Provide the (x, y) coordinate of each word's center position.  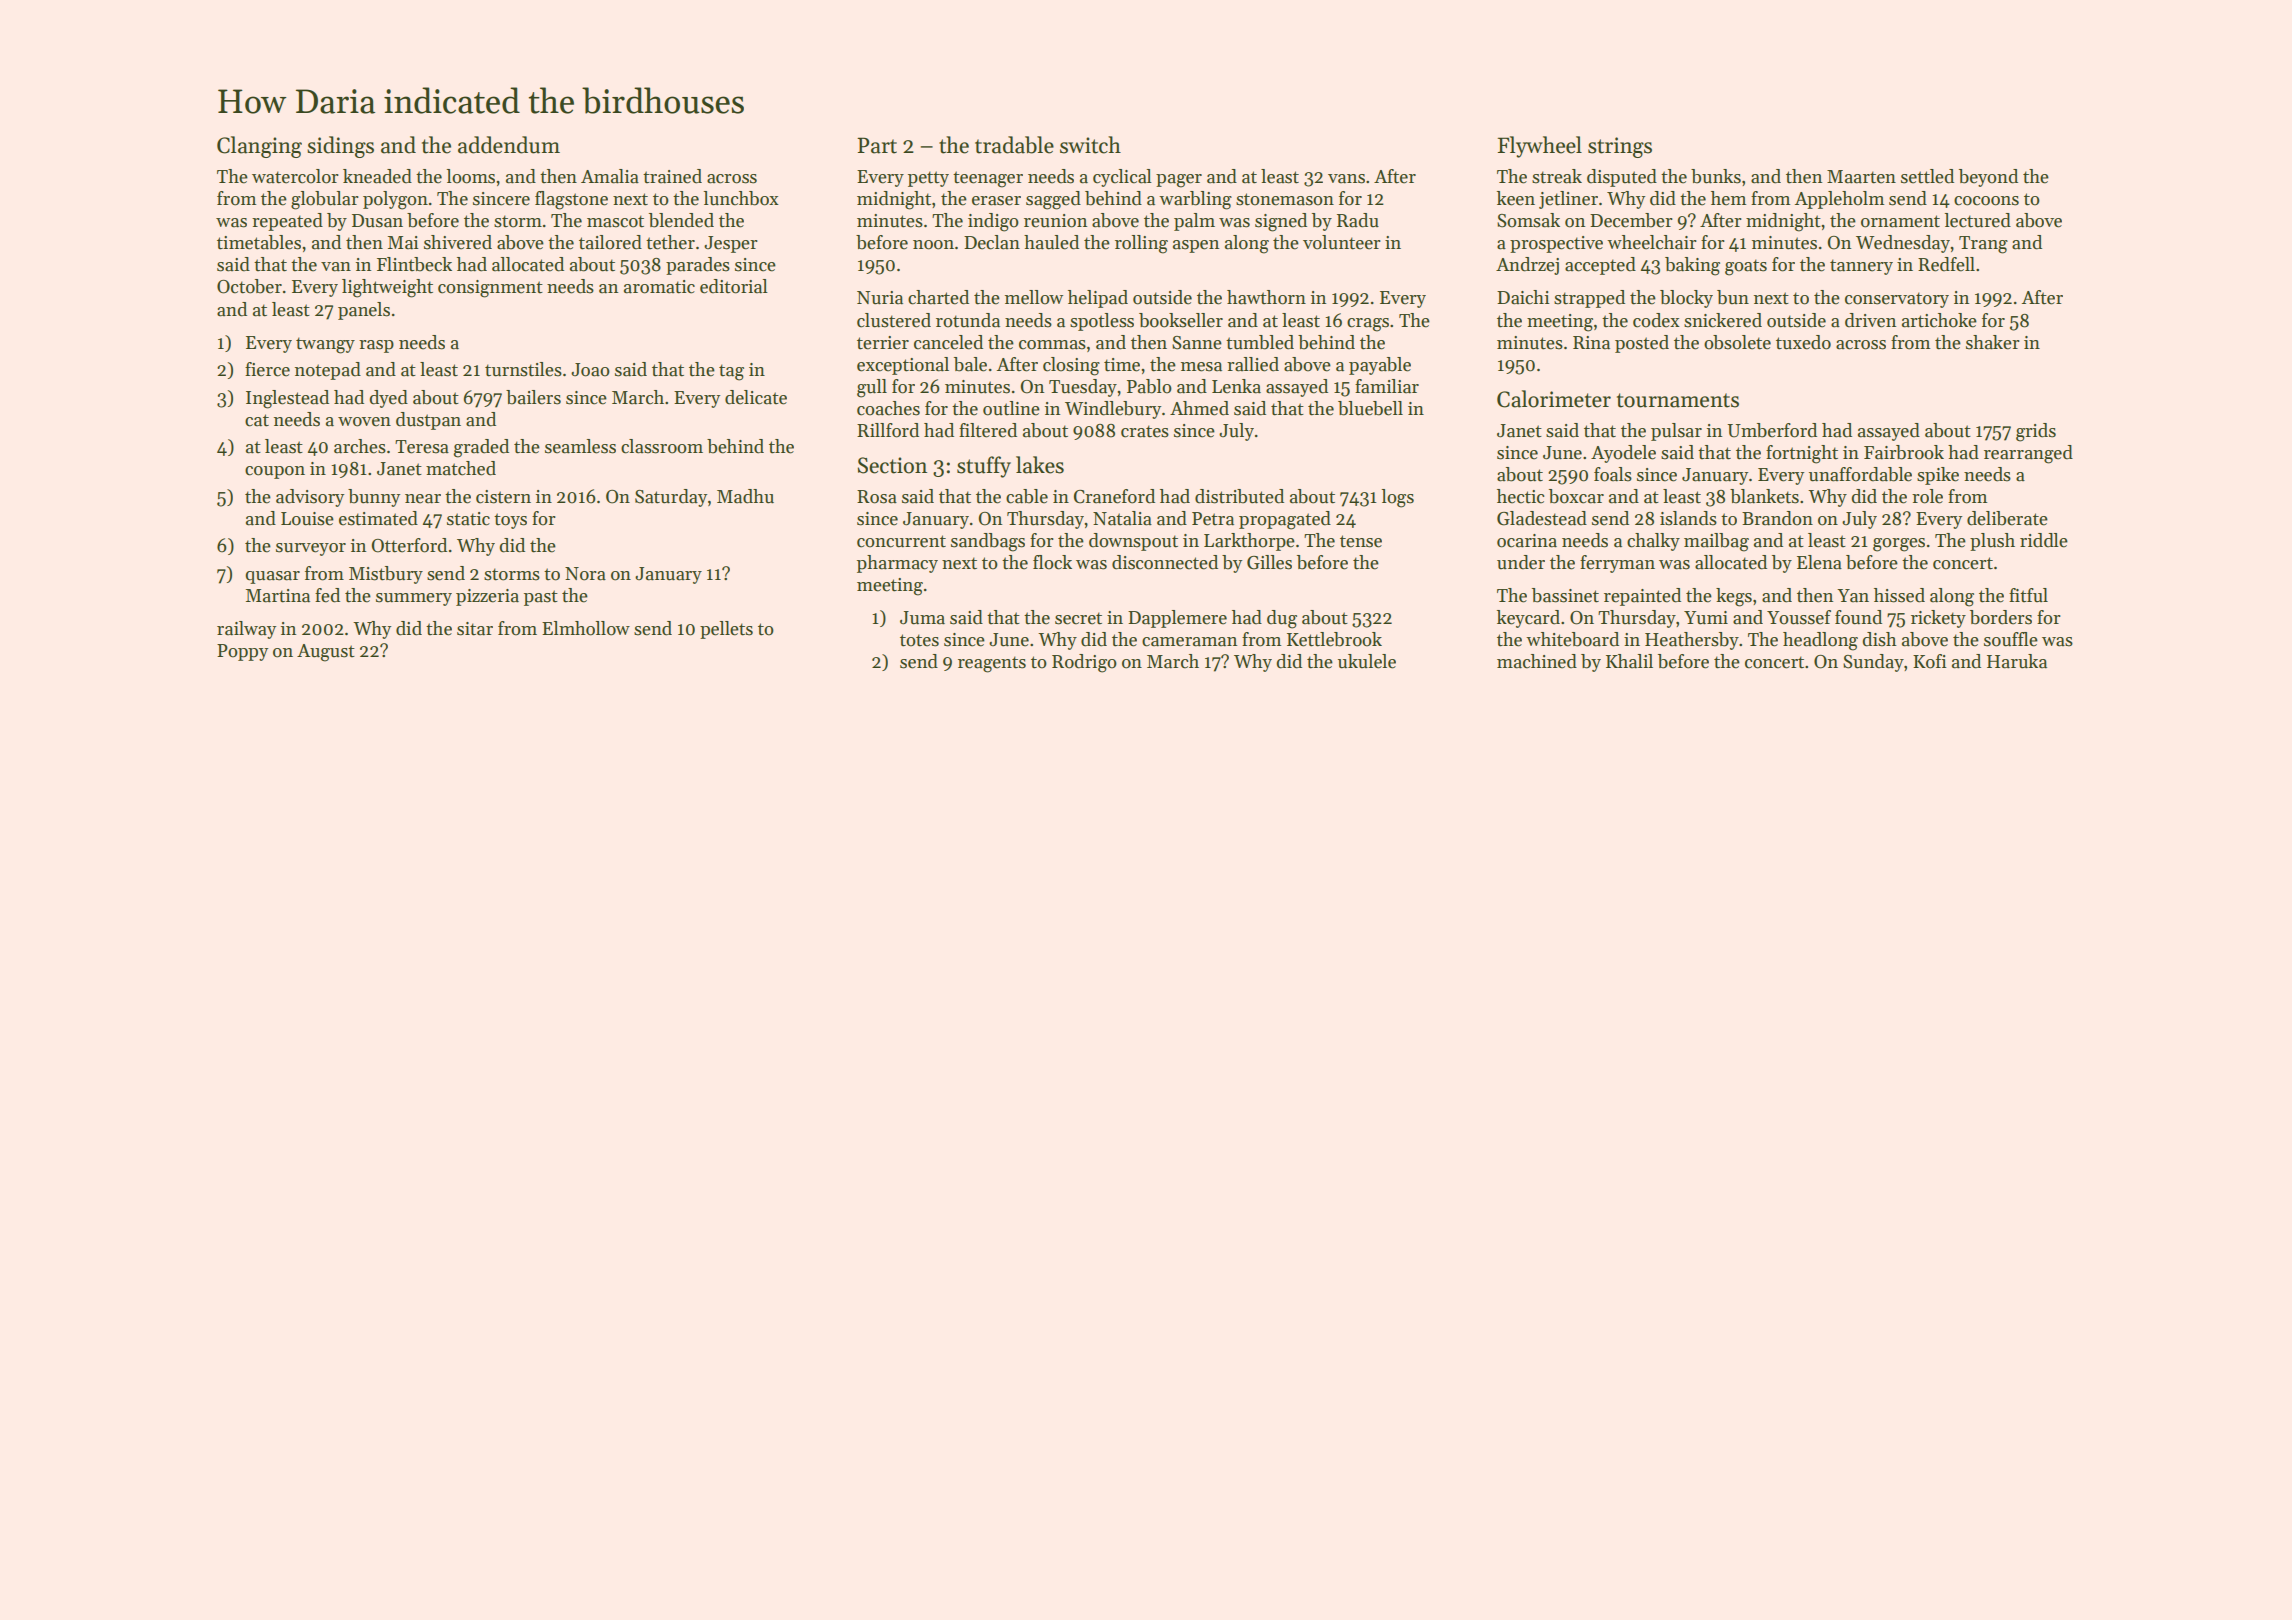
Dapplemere (1177, 619)
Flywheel (1540, 147)
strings (1620, 147)
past (541, 598)
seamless (580, 446)
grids (2036, 432)
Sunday (1873, 663)
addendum (509, 145)
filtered (988, 430)
